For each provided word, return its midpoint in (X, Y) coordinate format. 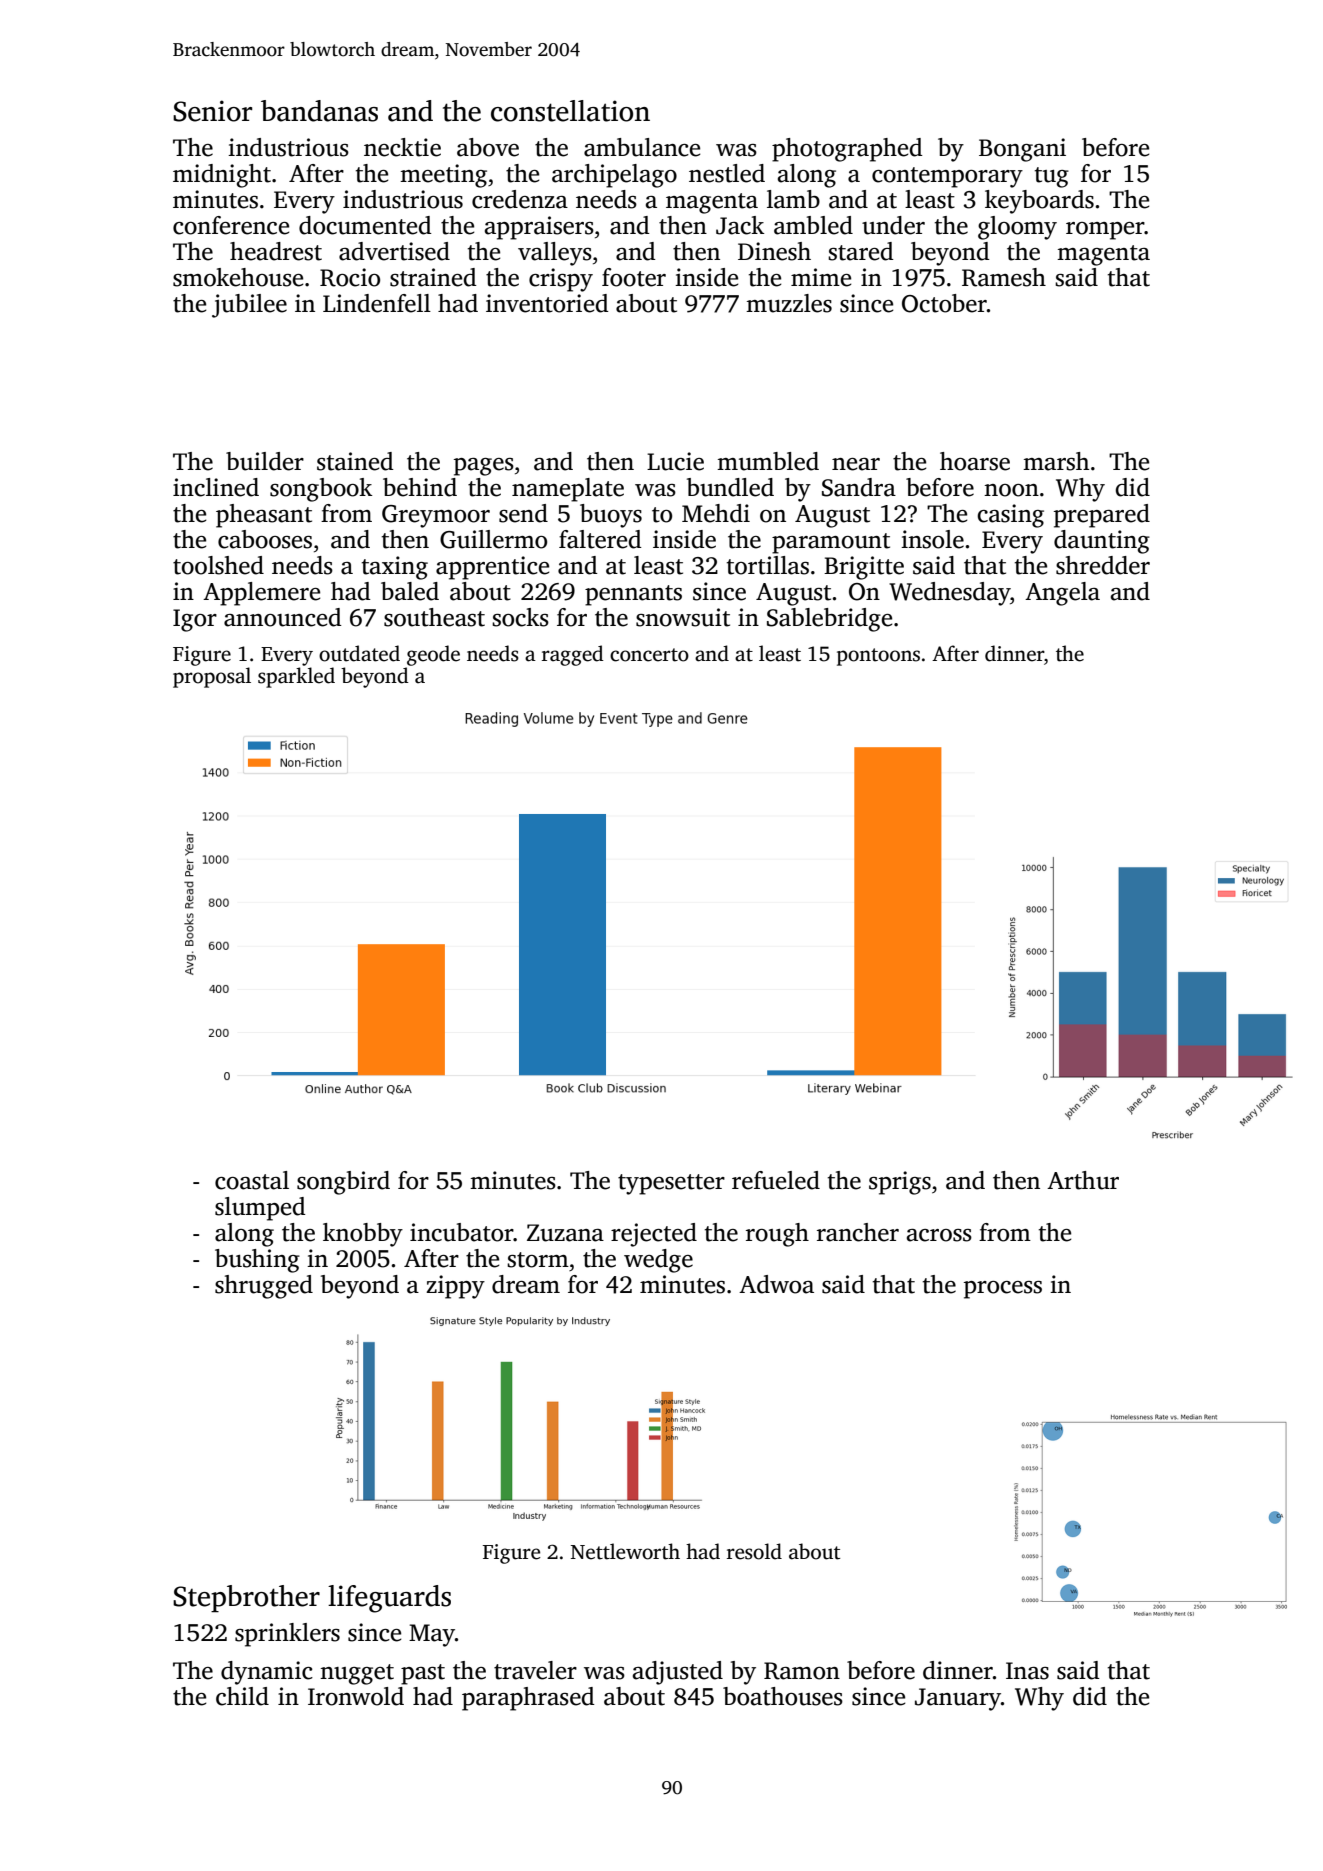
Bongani (1022, 150)
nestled (727, 173)
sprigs (900, 1183)
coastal (252, 1180)
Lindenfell (377, 303)
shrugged (264, 1287)
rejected (654, 1235)
